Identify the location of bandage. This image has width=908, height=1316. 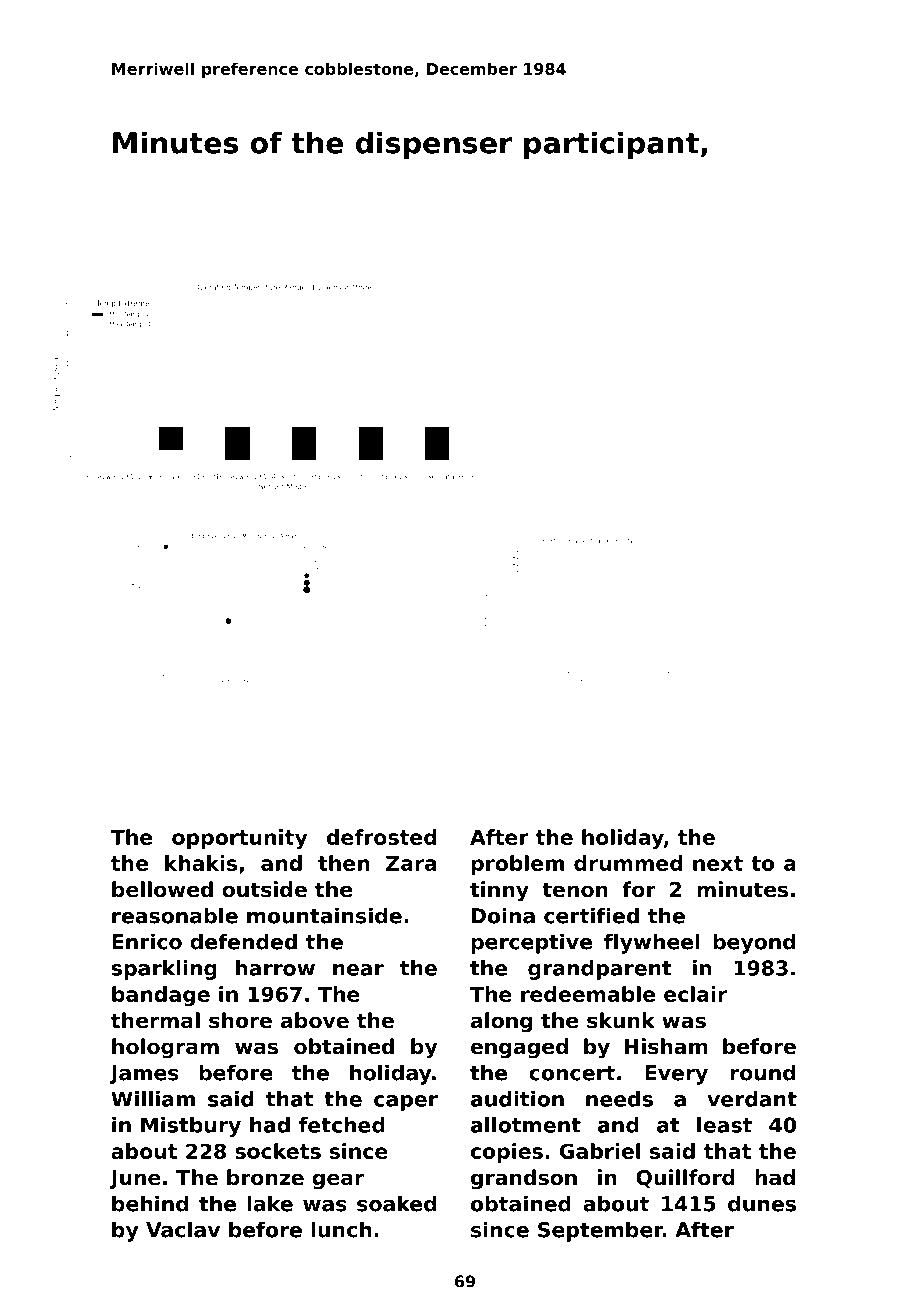
(161, 996).
